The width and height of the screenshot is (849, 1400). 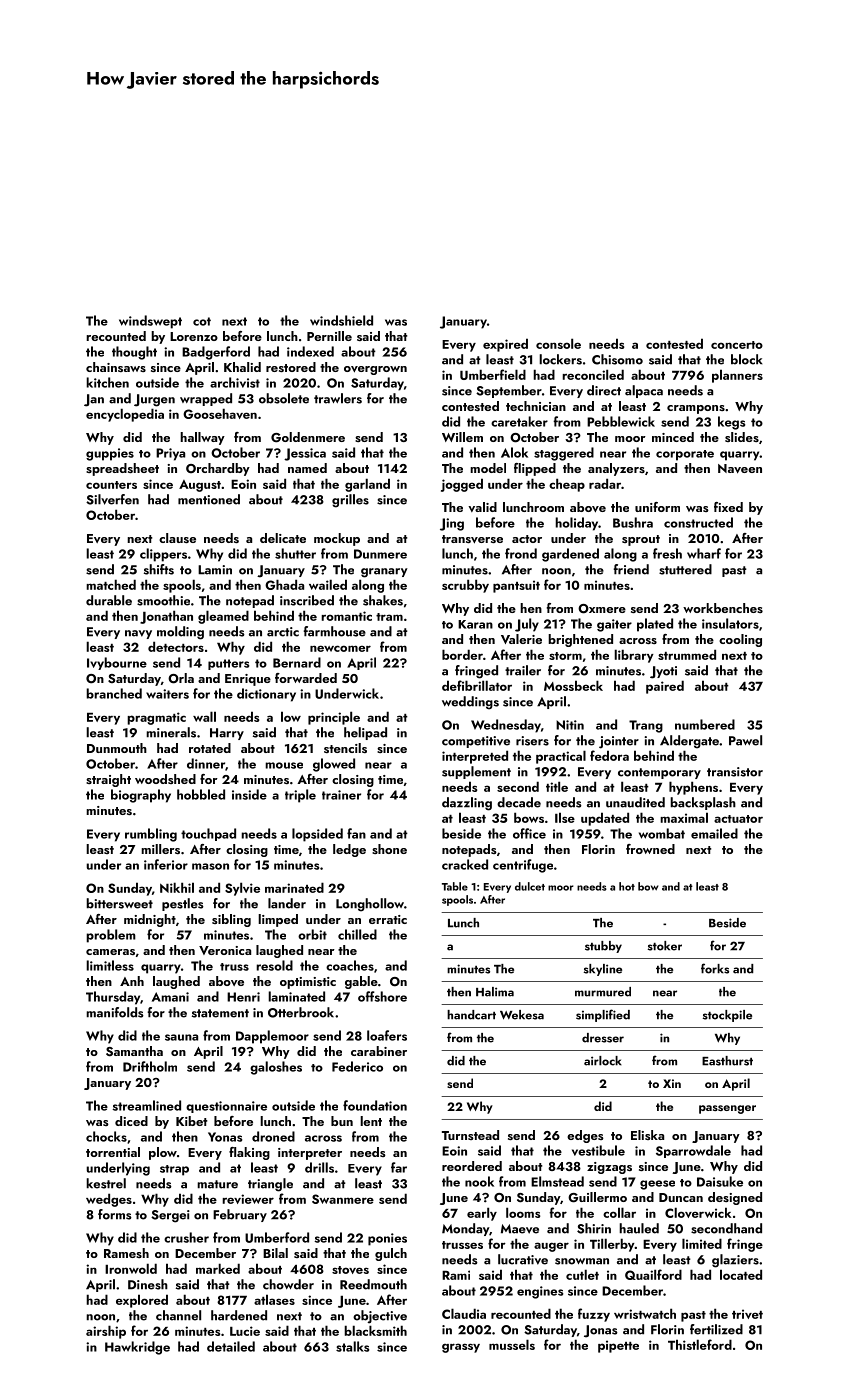 I want to click on forks, so click(x=715, y=968).
